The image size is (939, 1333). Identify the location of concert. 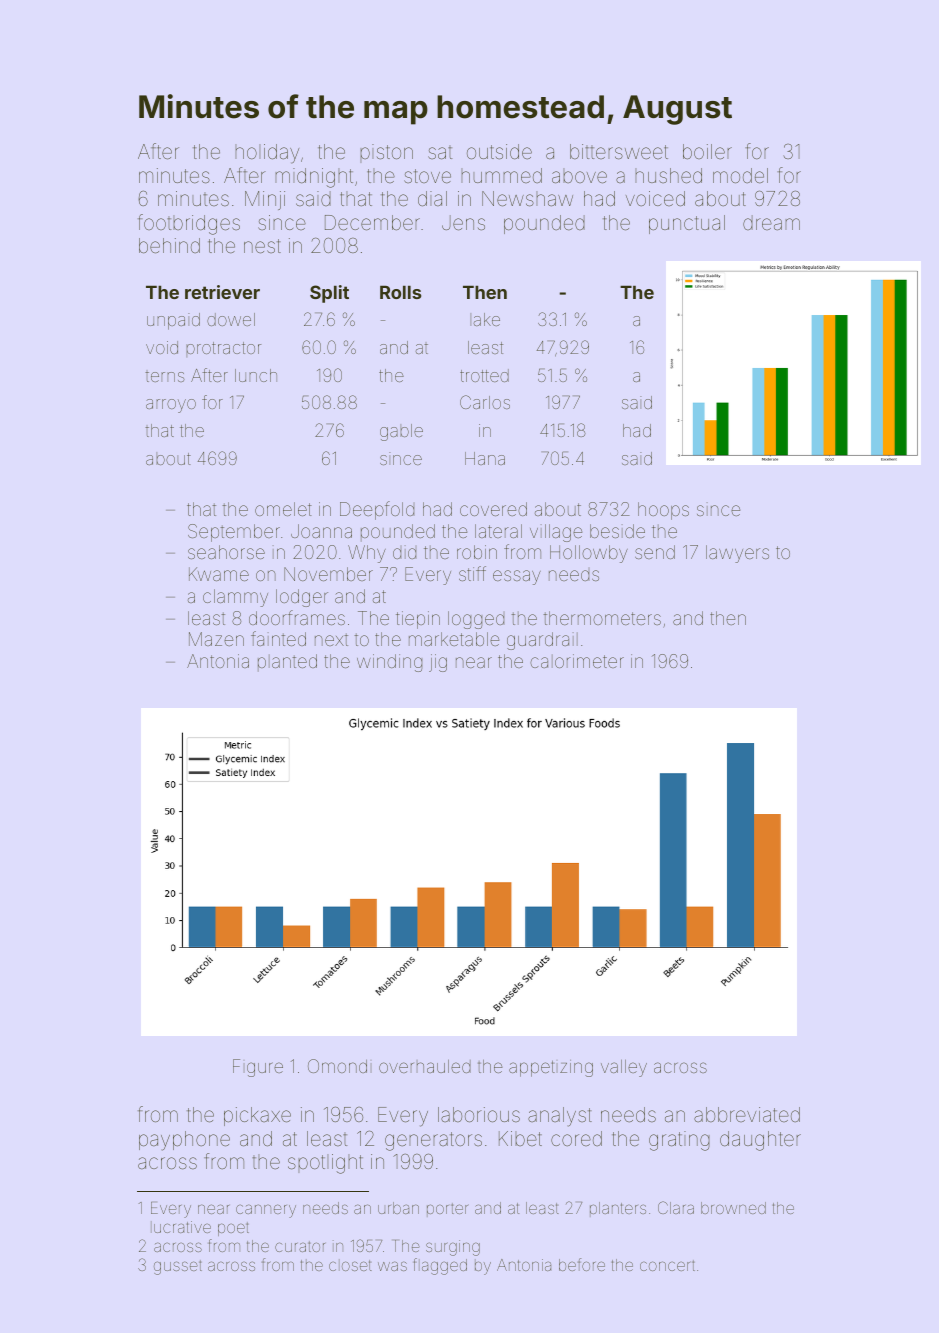
(667, 1265).
